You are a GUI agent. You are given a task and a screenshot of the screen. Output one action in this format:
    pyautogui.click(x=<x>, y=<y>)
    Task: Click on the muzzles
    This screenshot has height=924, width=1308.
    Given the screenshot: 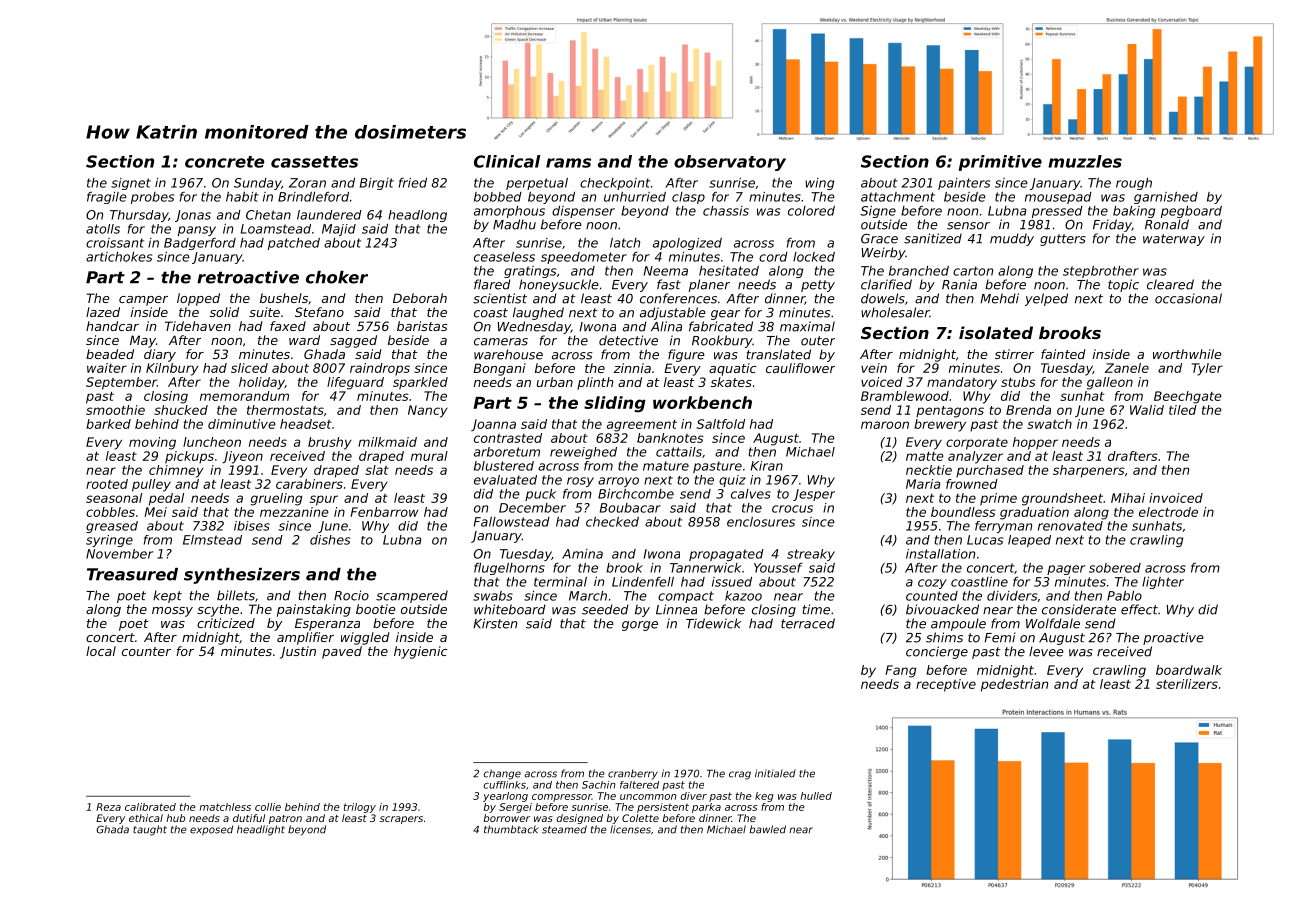 What is the action you would take?
    pyautogui.click(x=1085, y=161)
